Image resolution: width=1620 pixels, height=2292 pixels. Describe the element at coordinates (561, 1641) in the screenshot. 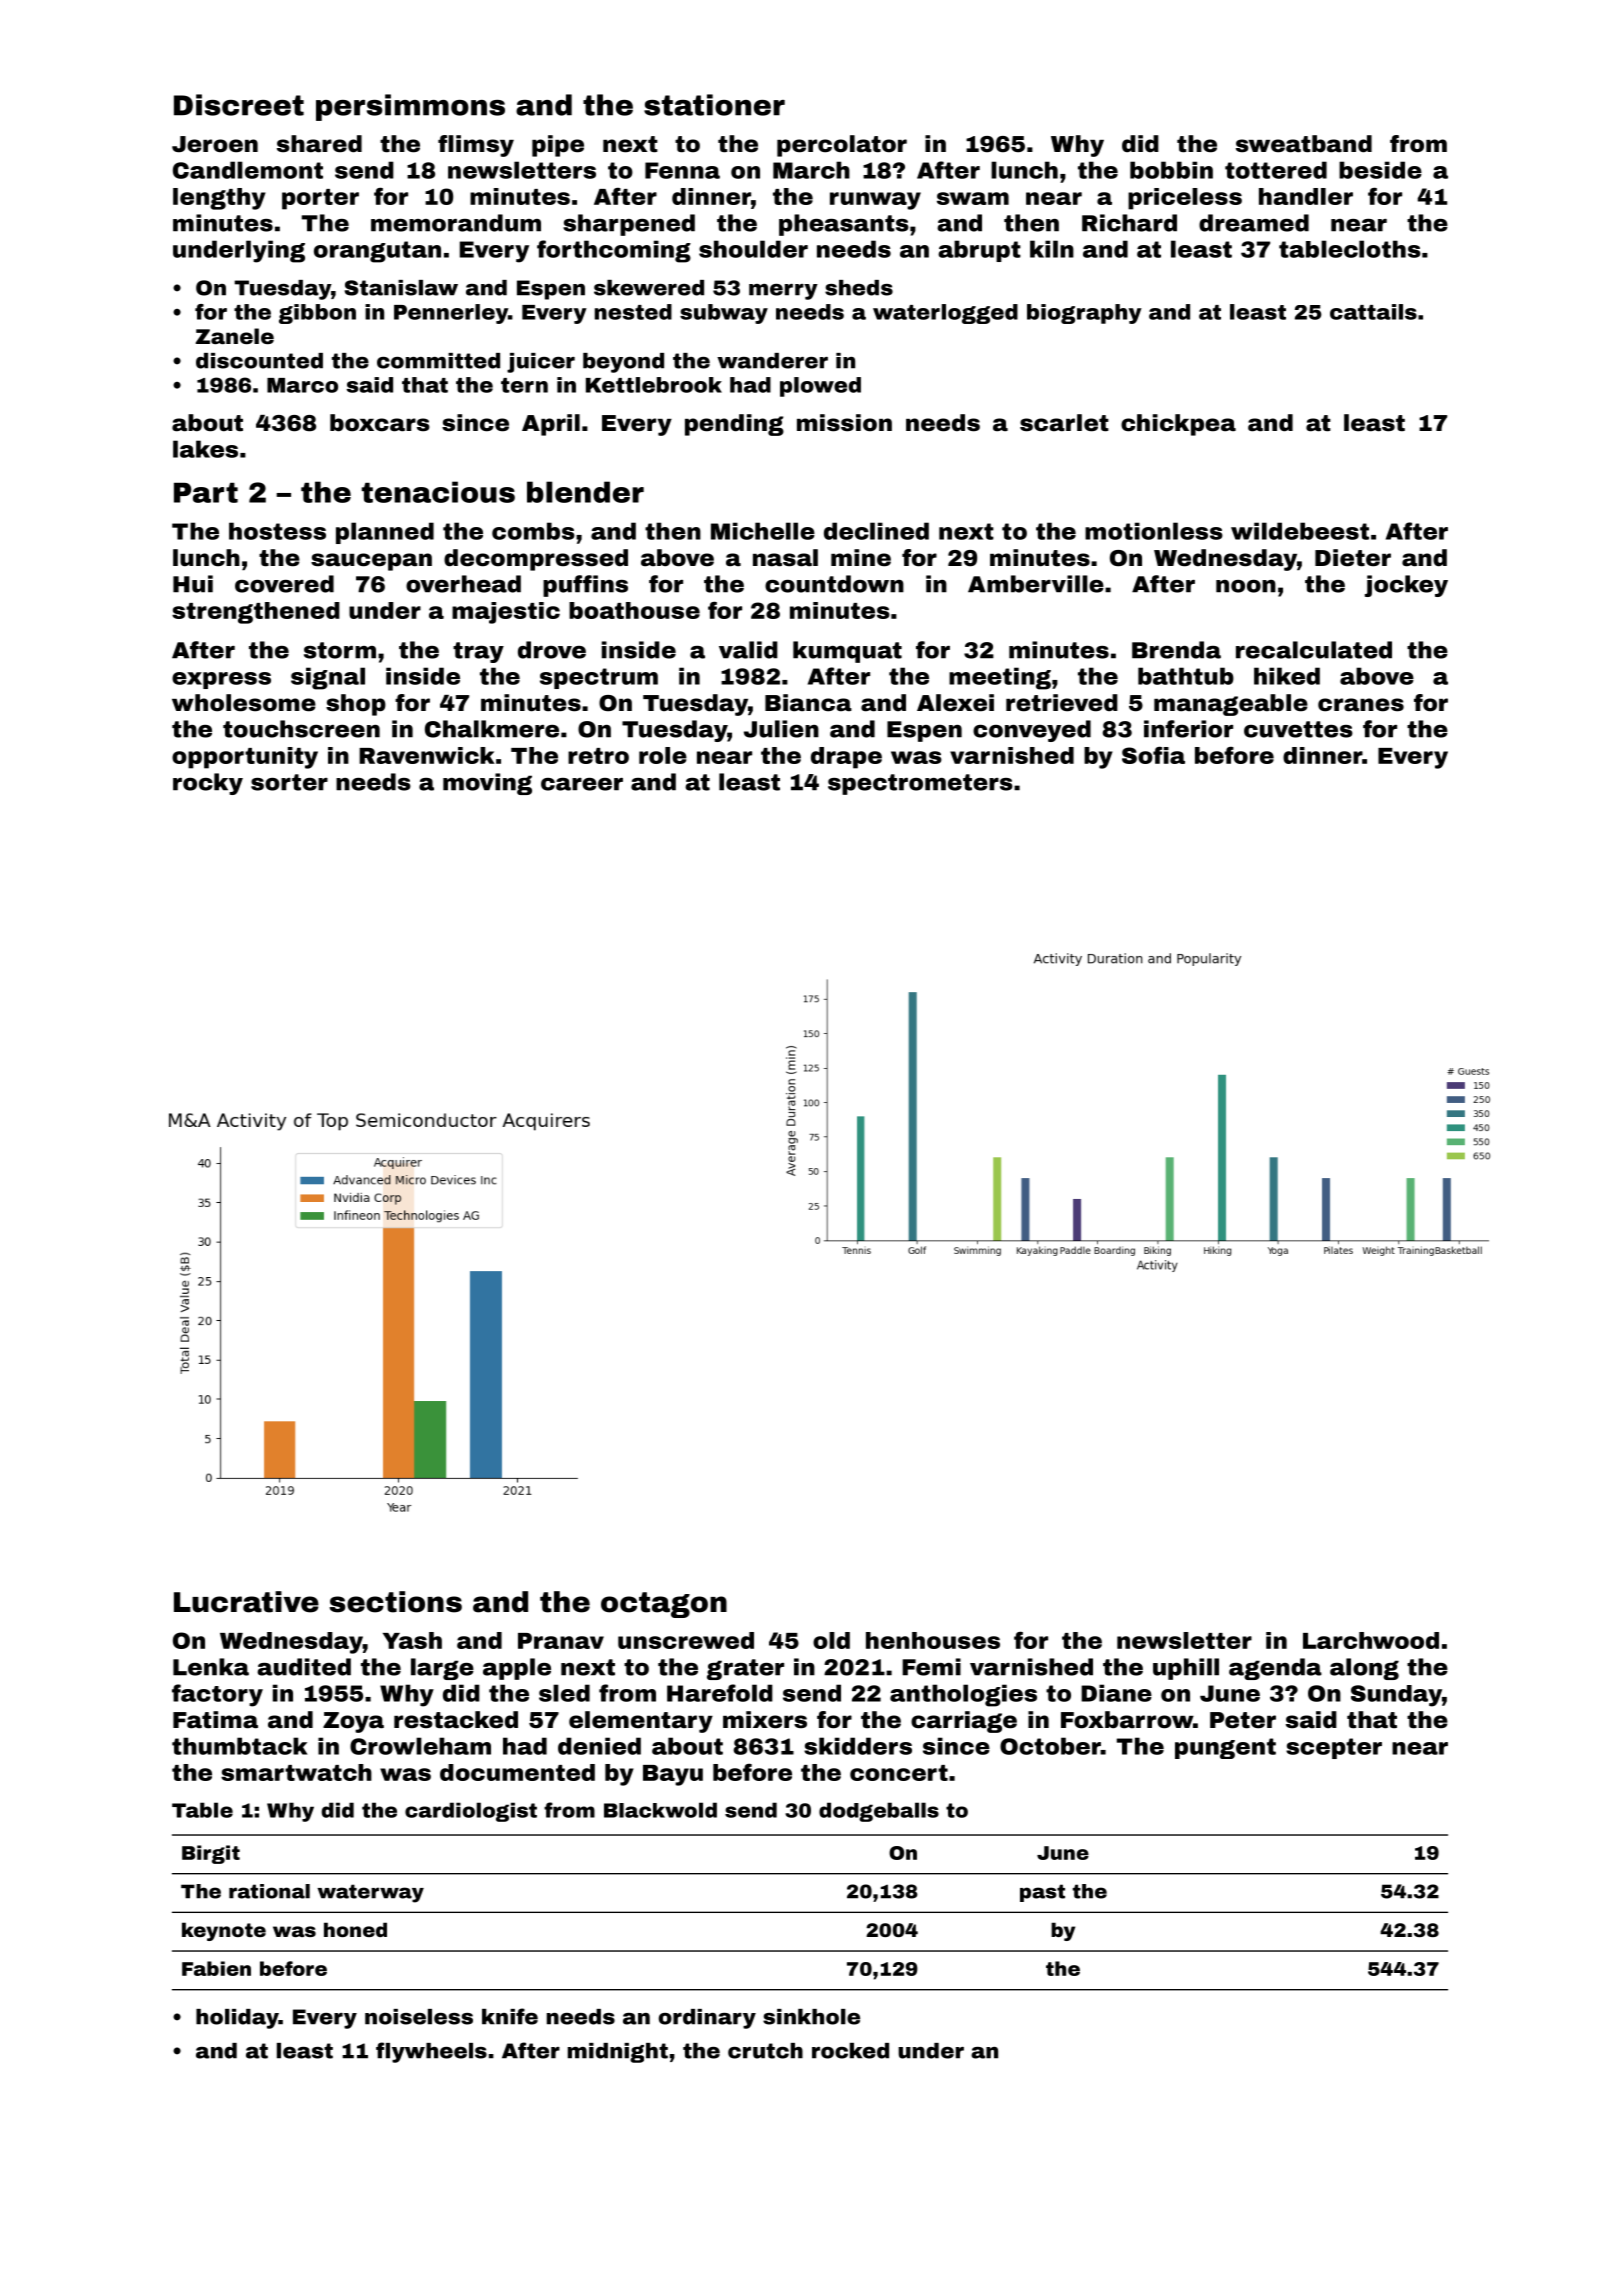

I see `Pranav` at that location.
